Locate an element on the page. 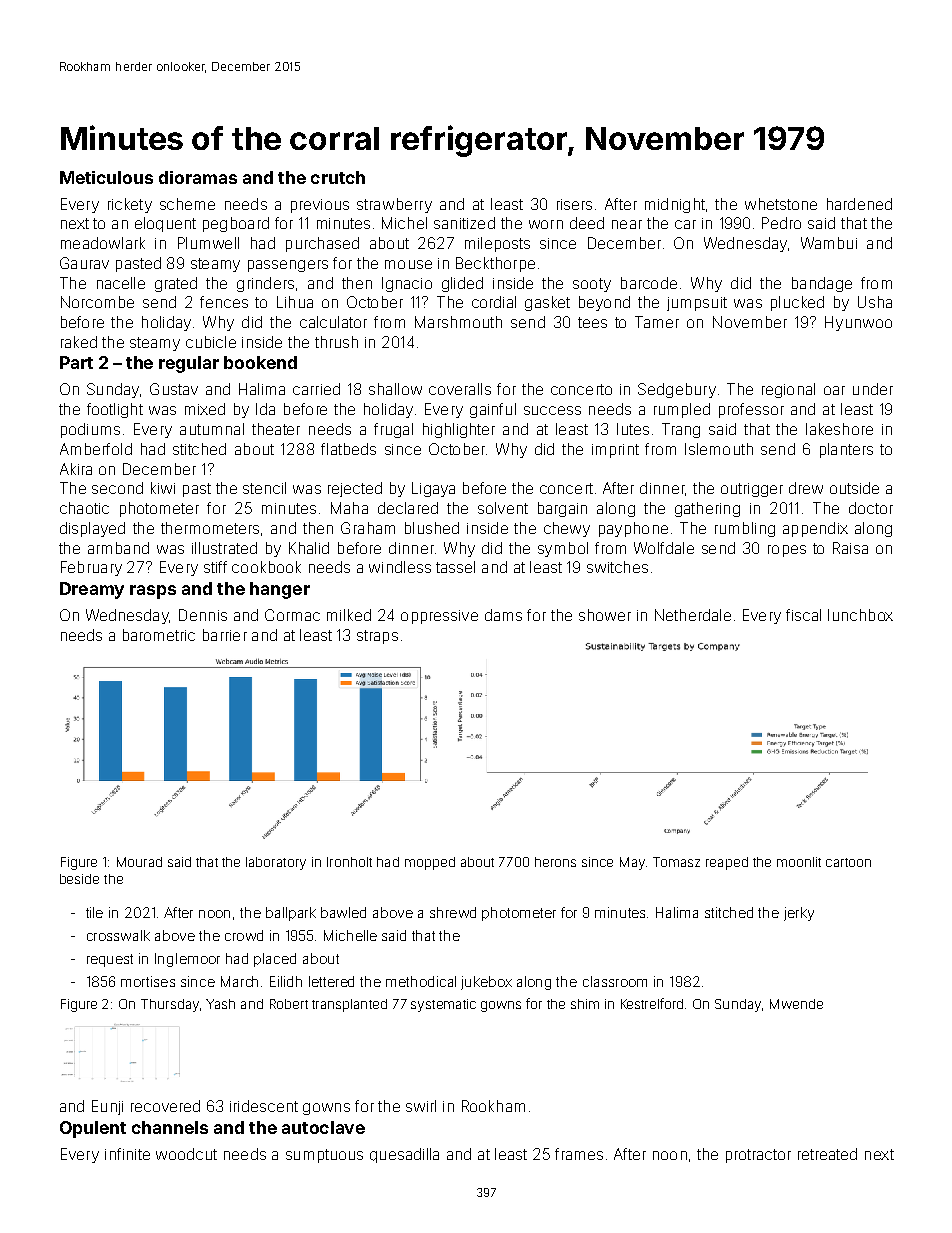 The height and width of the image is (1233, 952). Meticulous is located at coordinates (106, 177).
